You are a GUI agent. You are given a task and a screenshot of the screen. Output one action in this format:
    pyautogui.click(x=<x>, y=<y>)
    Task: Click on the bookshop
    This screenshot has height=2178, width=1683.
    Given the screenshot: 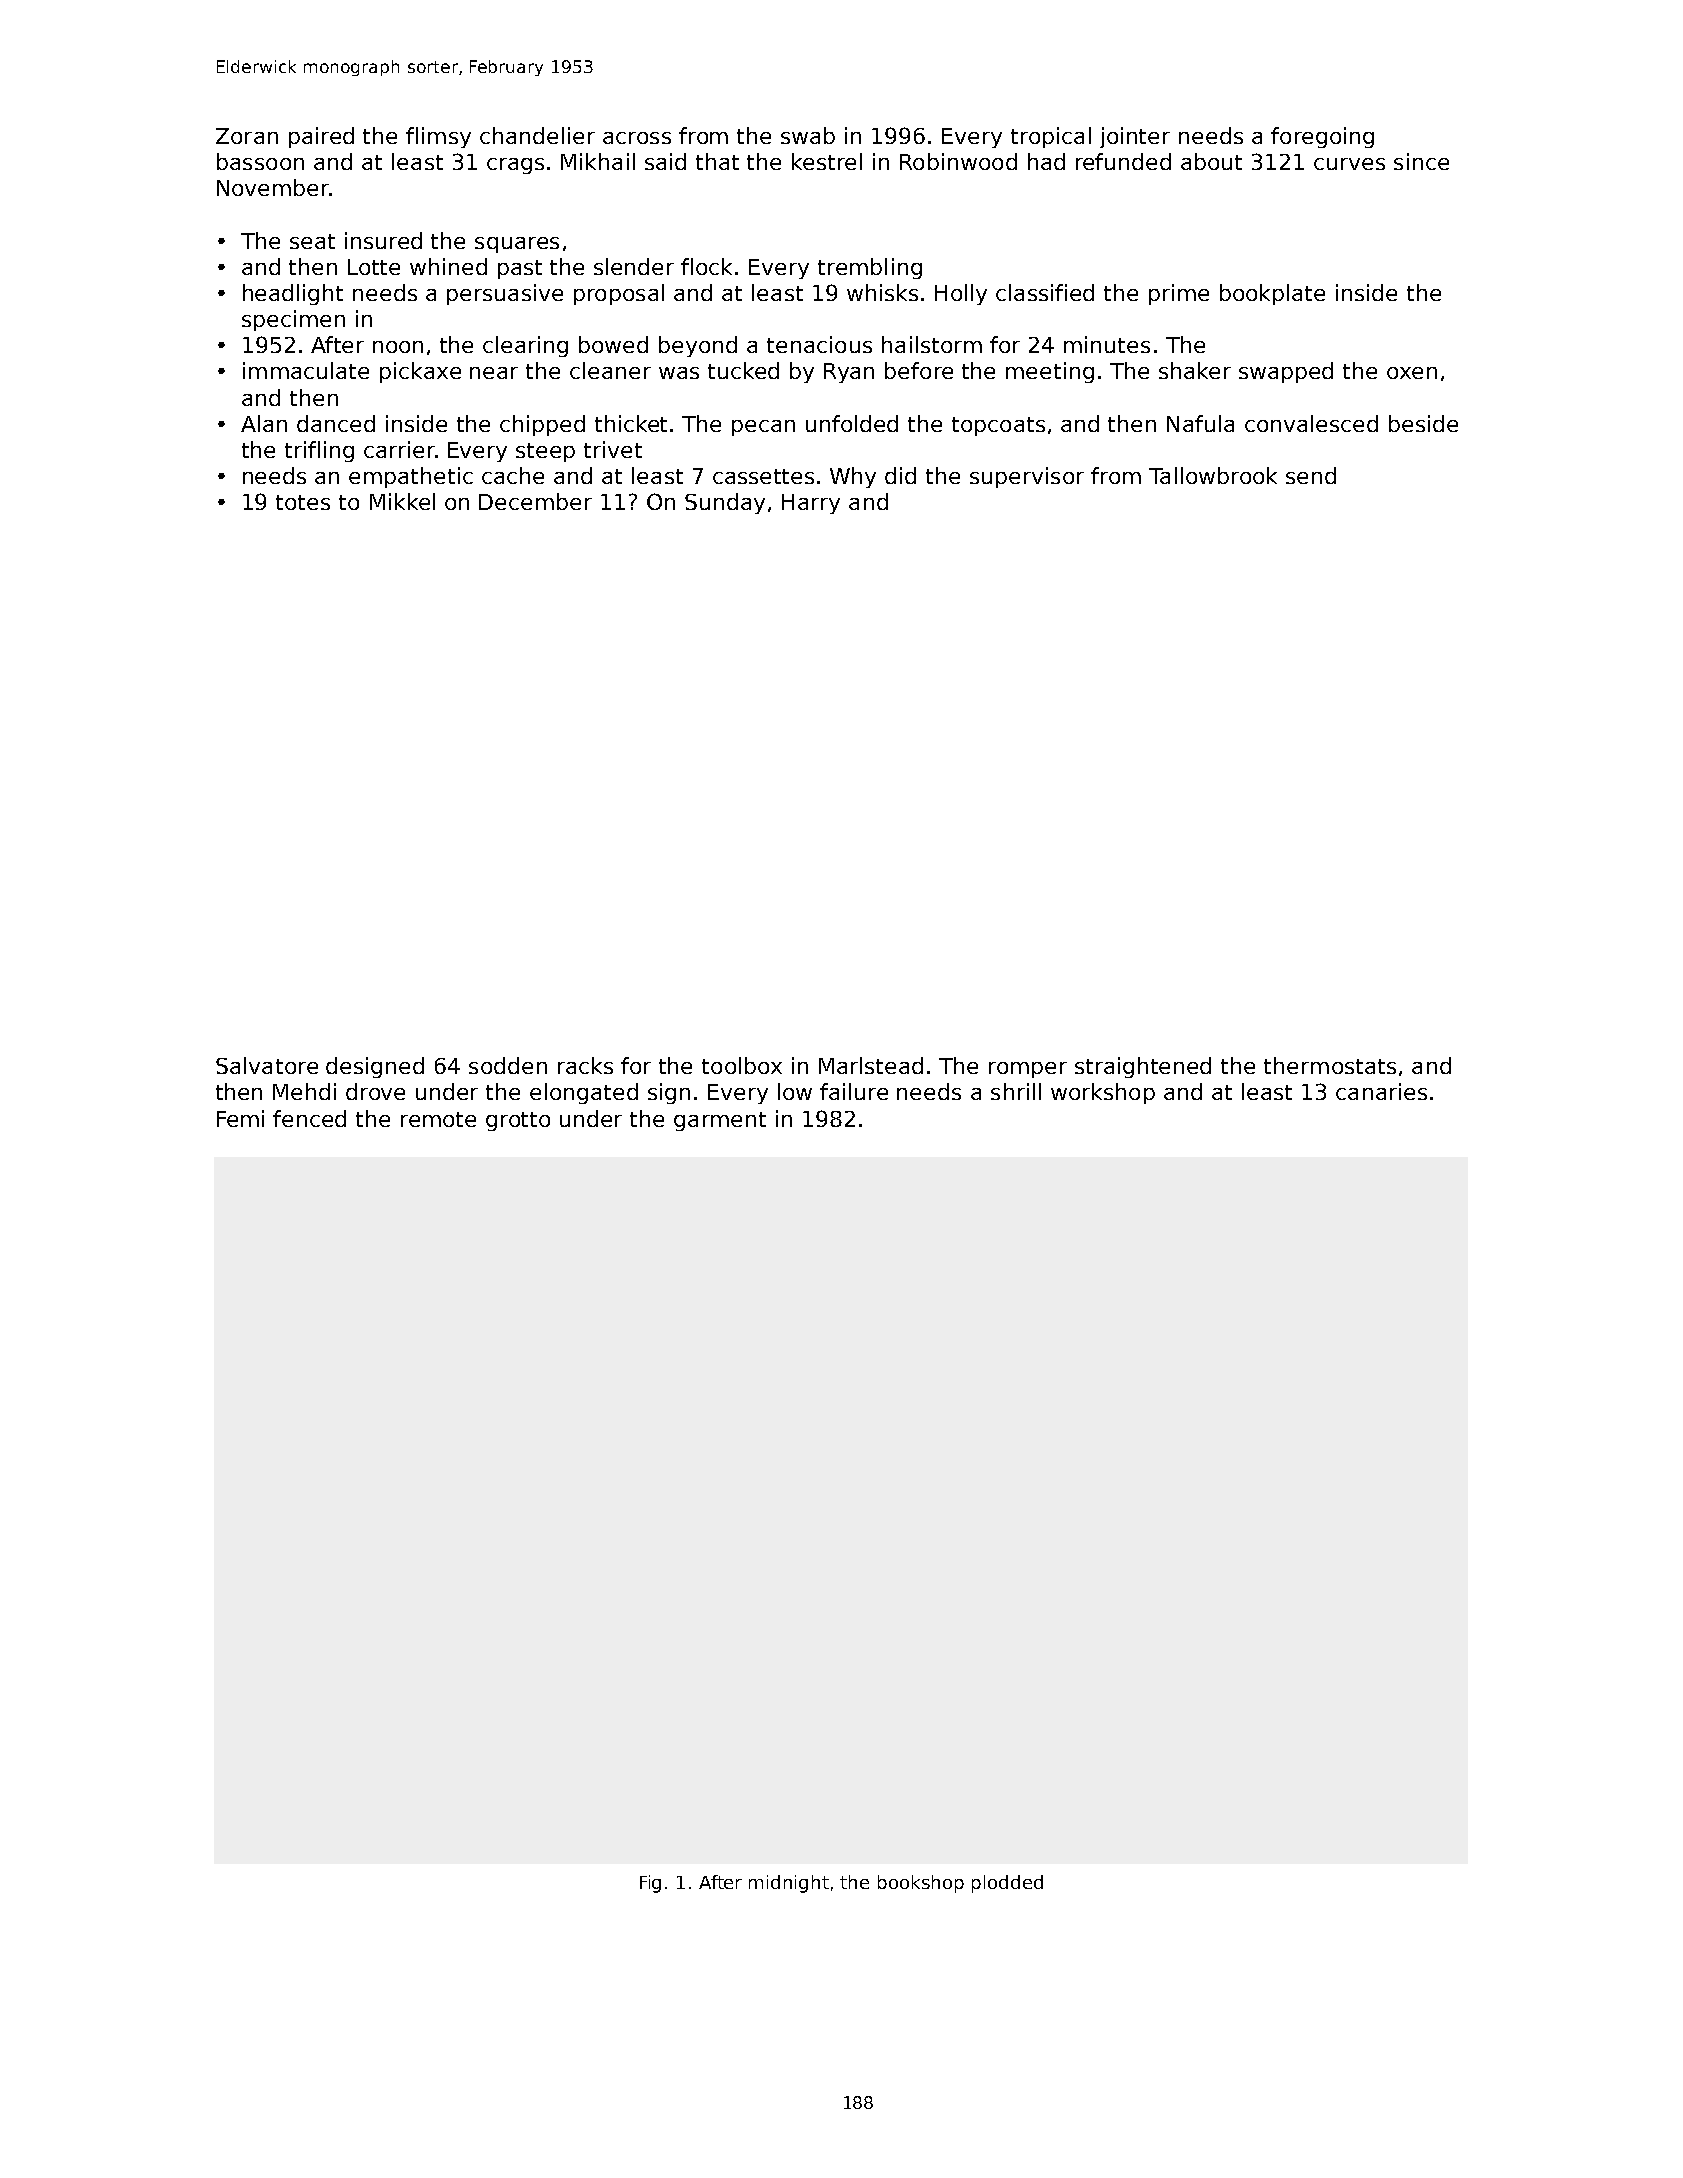 What is the action you would take?
    pyautogui.click(x=921, y=1884)
